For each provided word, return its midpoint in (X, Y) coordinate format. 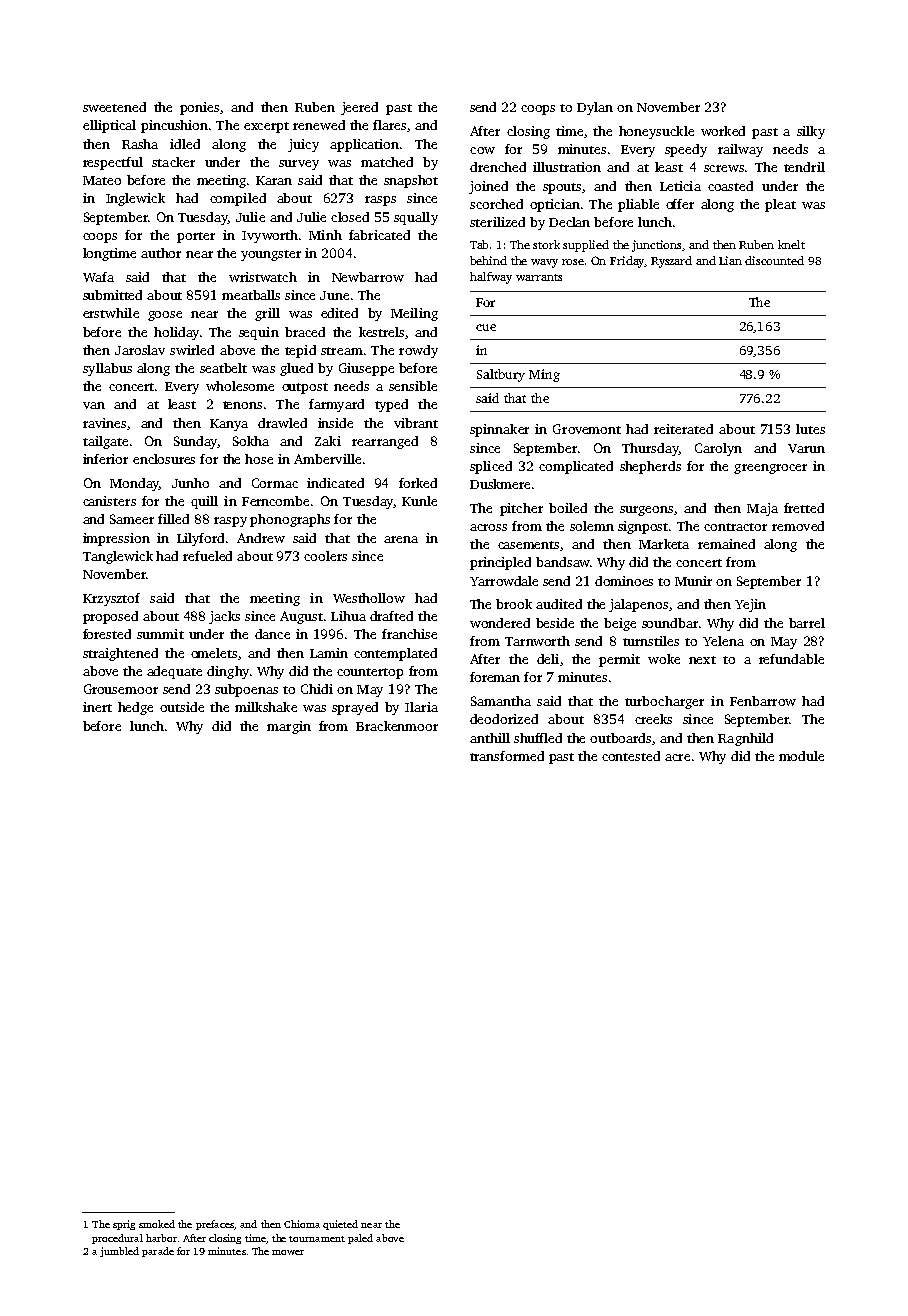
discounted (774, 260)
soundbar (670, 623)
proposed (110, 617)
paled (360, 1239)
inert (97, 707)
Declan (569, 222)
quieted (340, 1225)
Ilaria (421, 707)
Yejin (750, 605)
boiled (568, 508)
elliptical (109, 126)
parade (158, 1252)
